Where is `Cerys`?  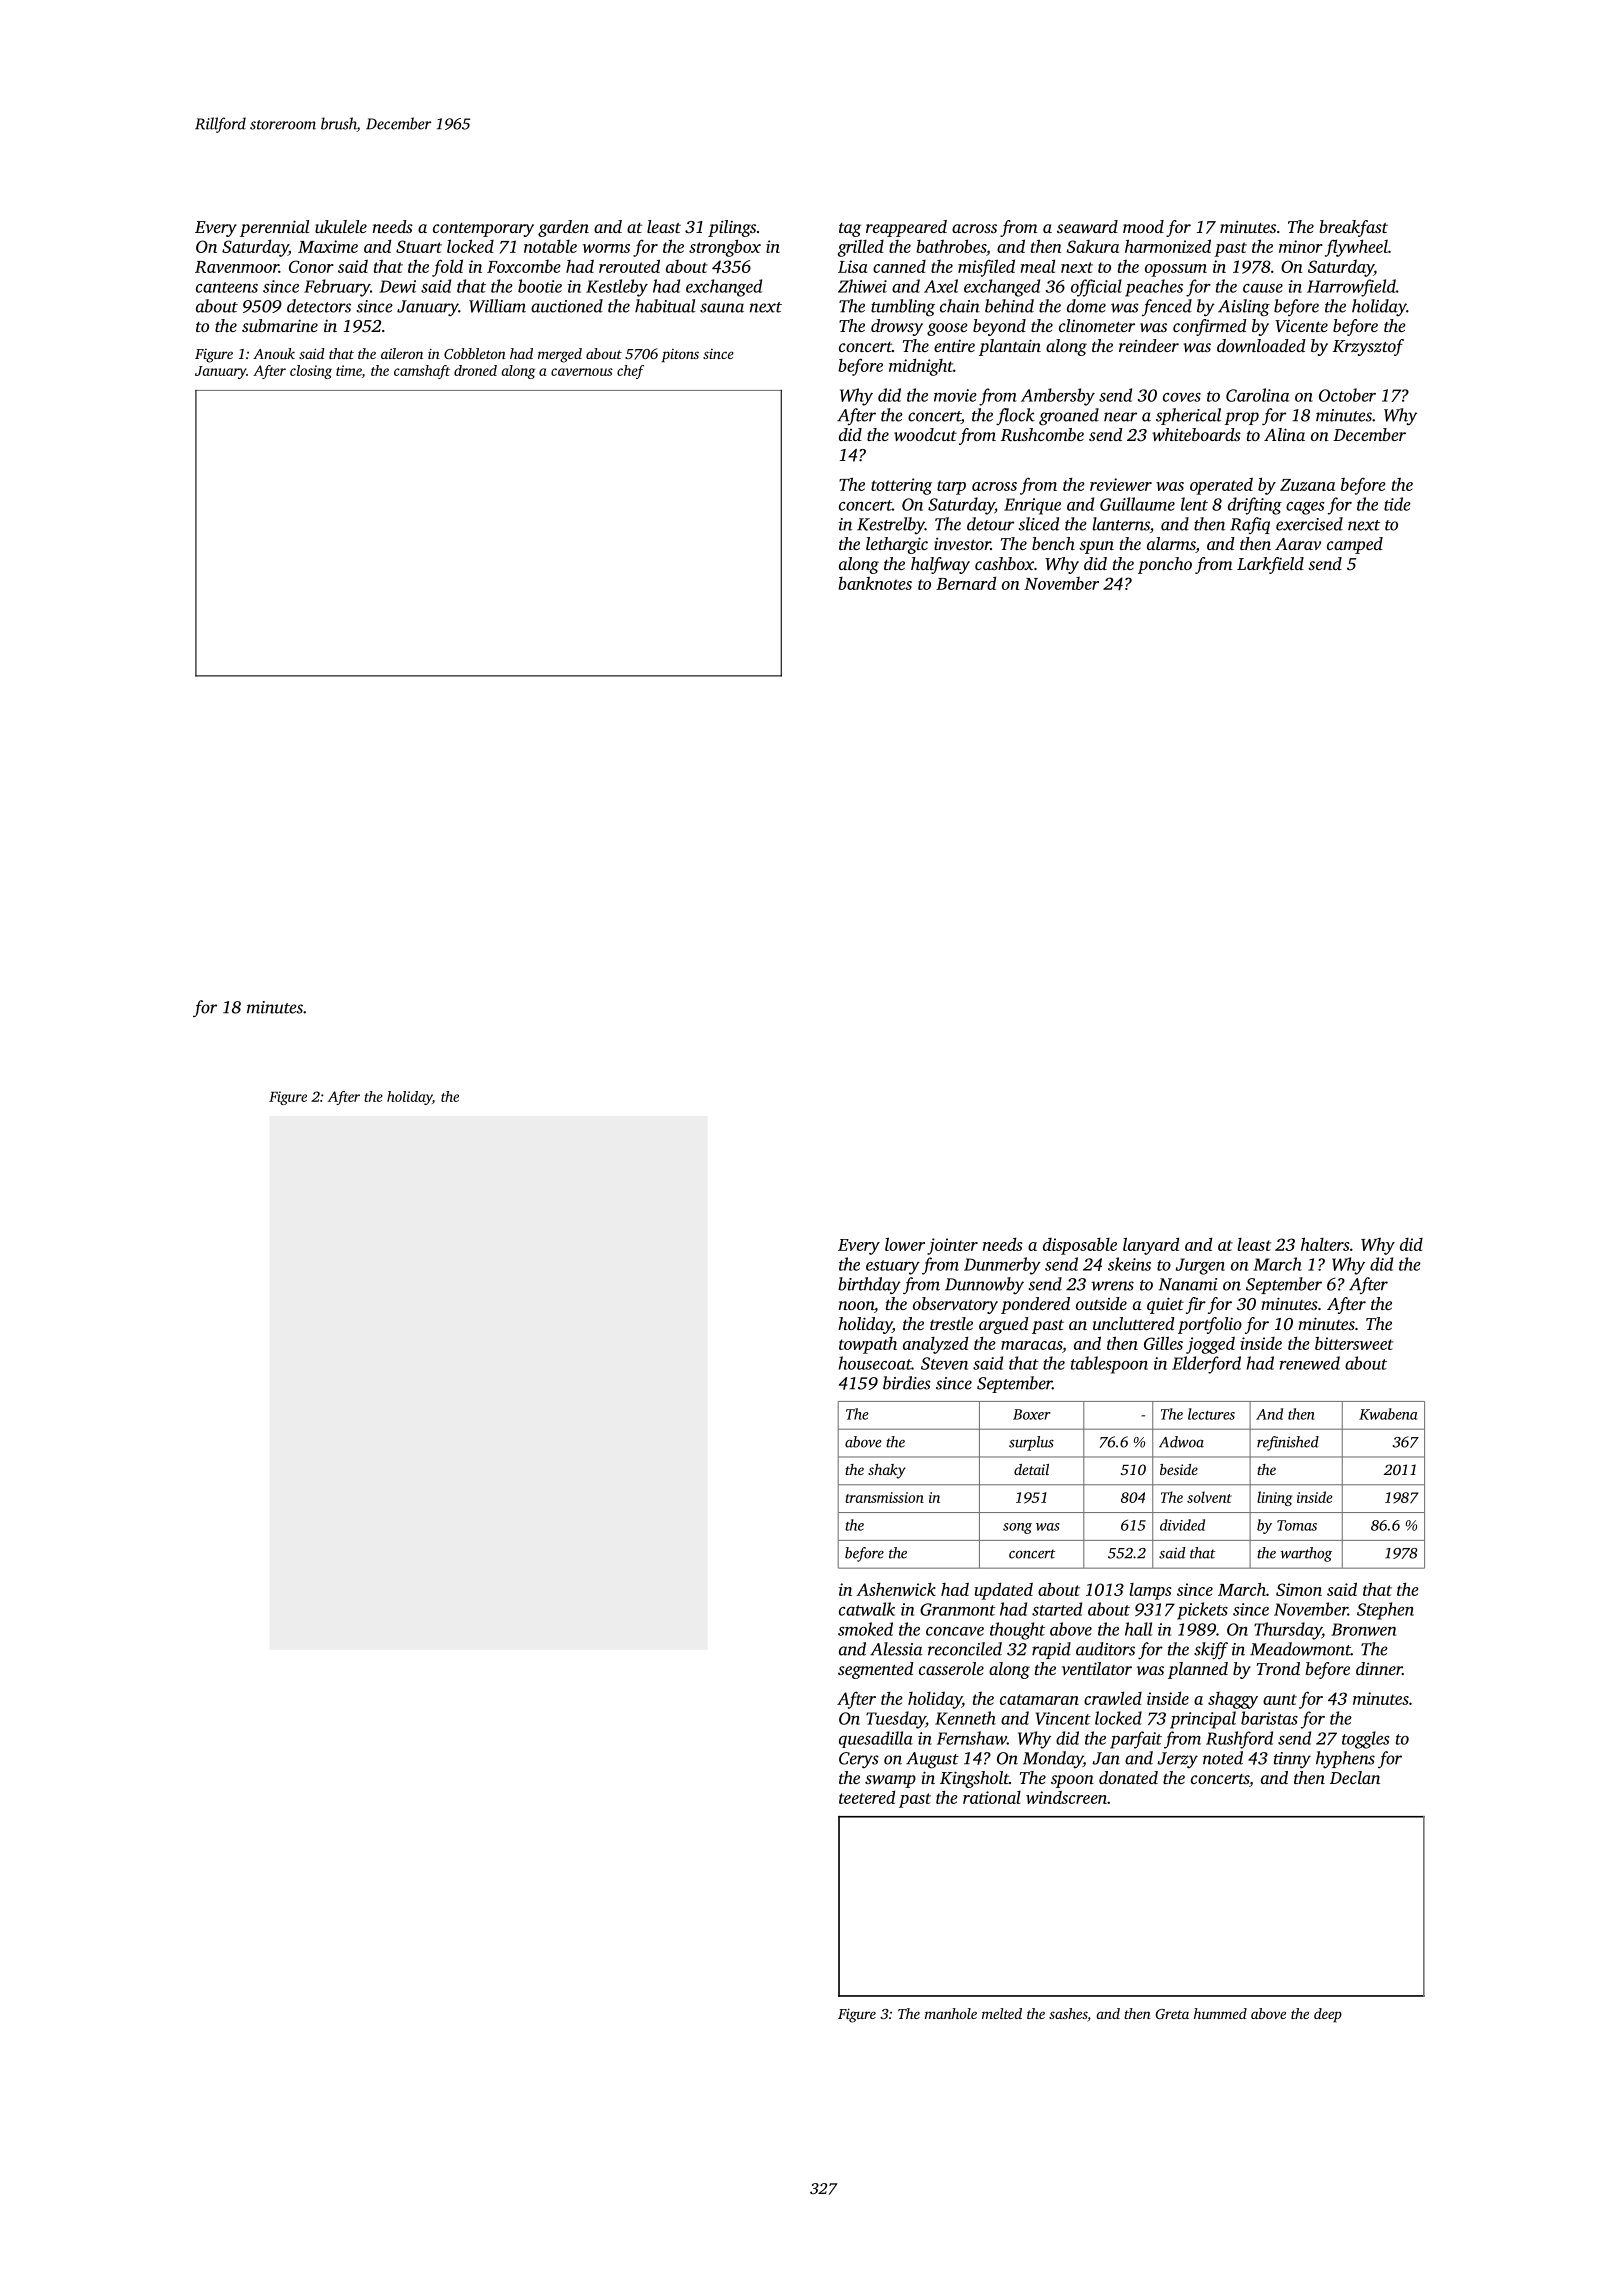
Cerys is located at coordinates (859, 1760).
